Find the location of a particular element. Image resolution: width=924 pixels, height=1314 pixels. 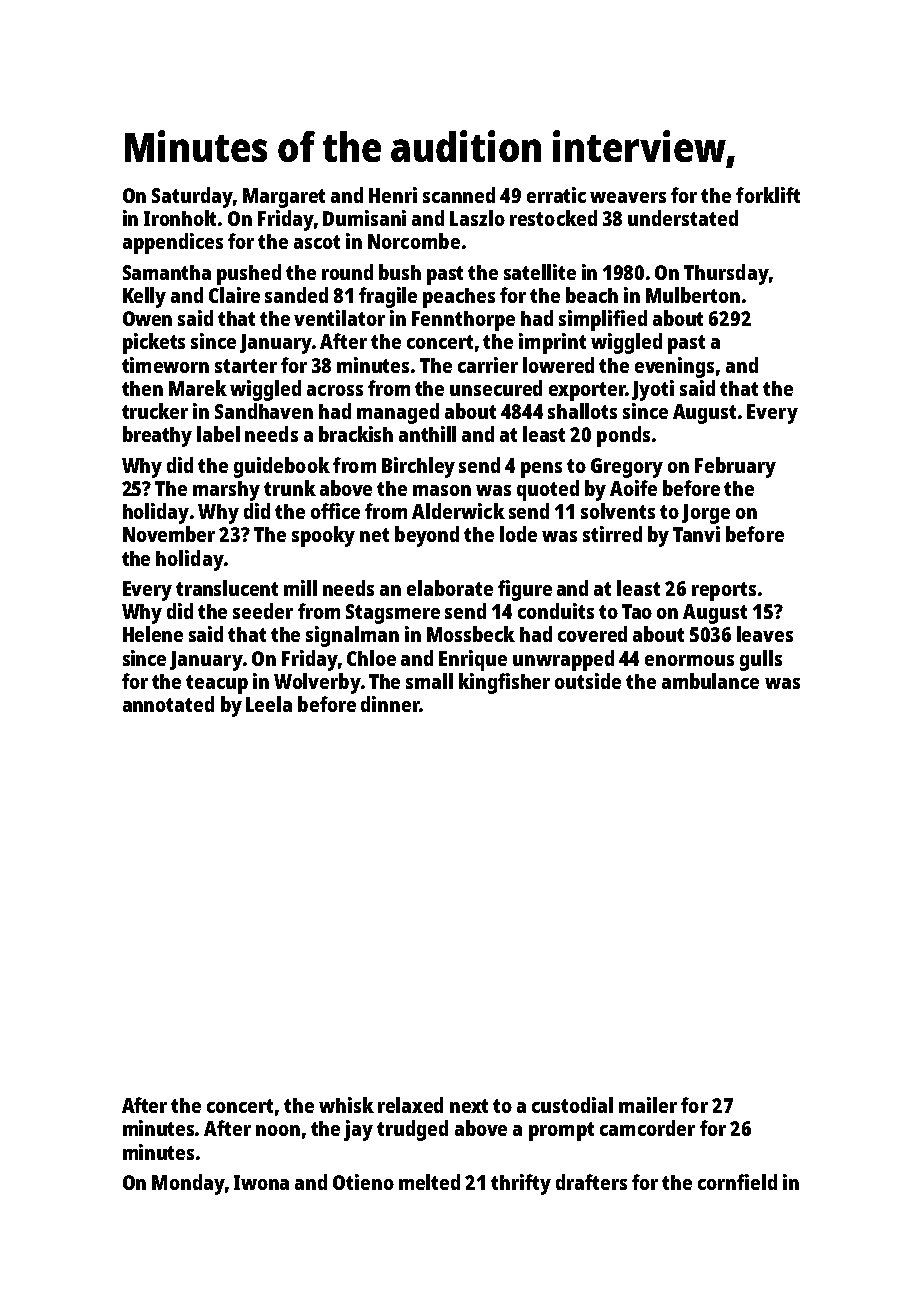

kingfisher is located at coordinates (504, 683).
